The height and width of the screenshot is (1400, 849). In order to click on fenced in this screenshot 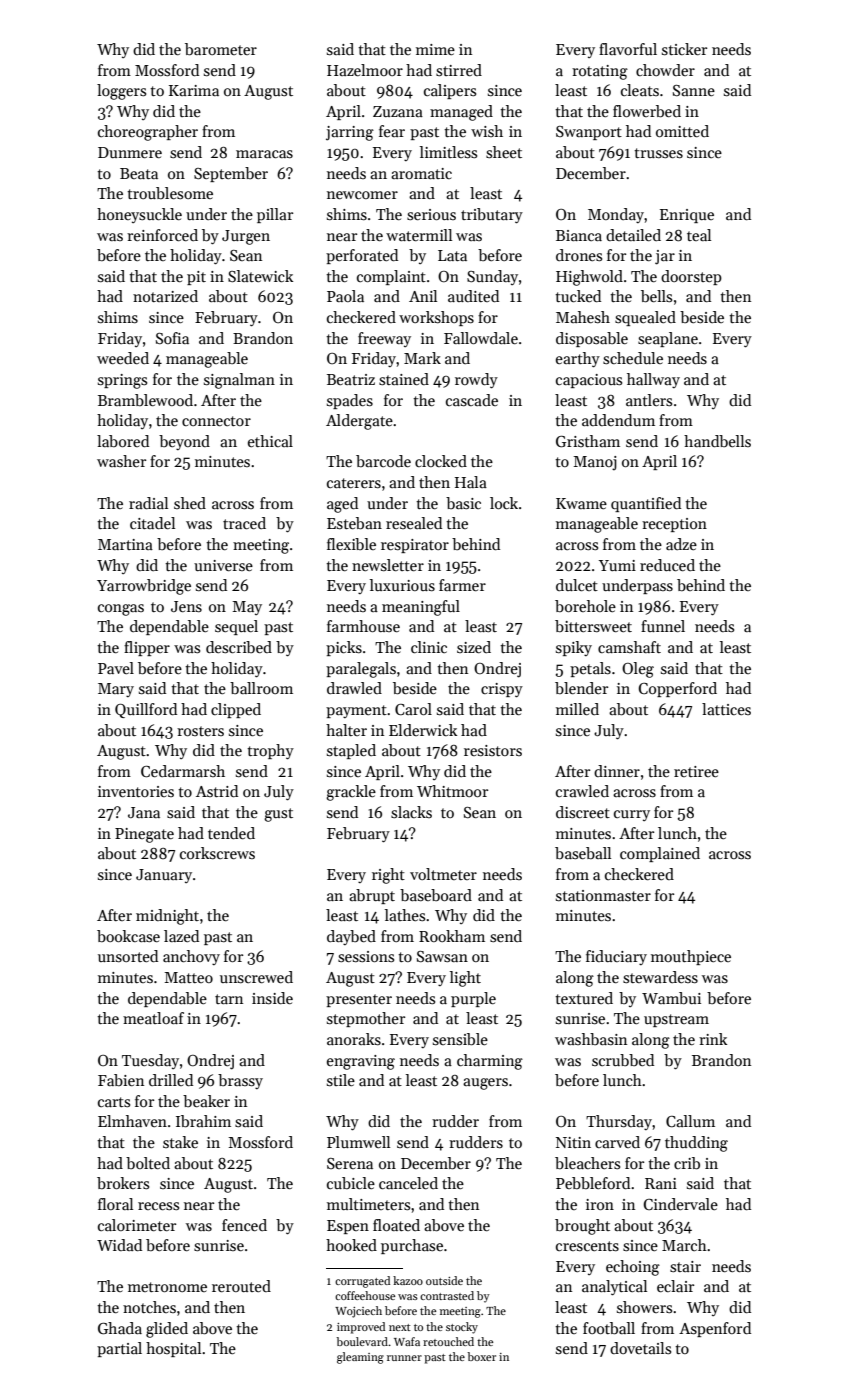, I will do `click(244, 1225)`.
